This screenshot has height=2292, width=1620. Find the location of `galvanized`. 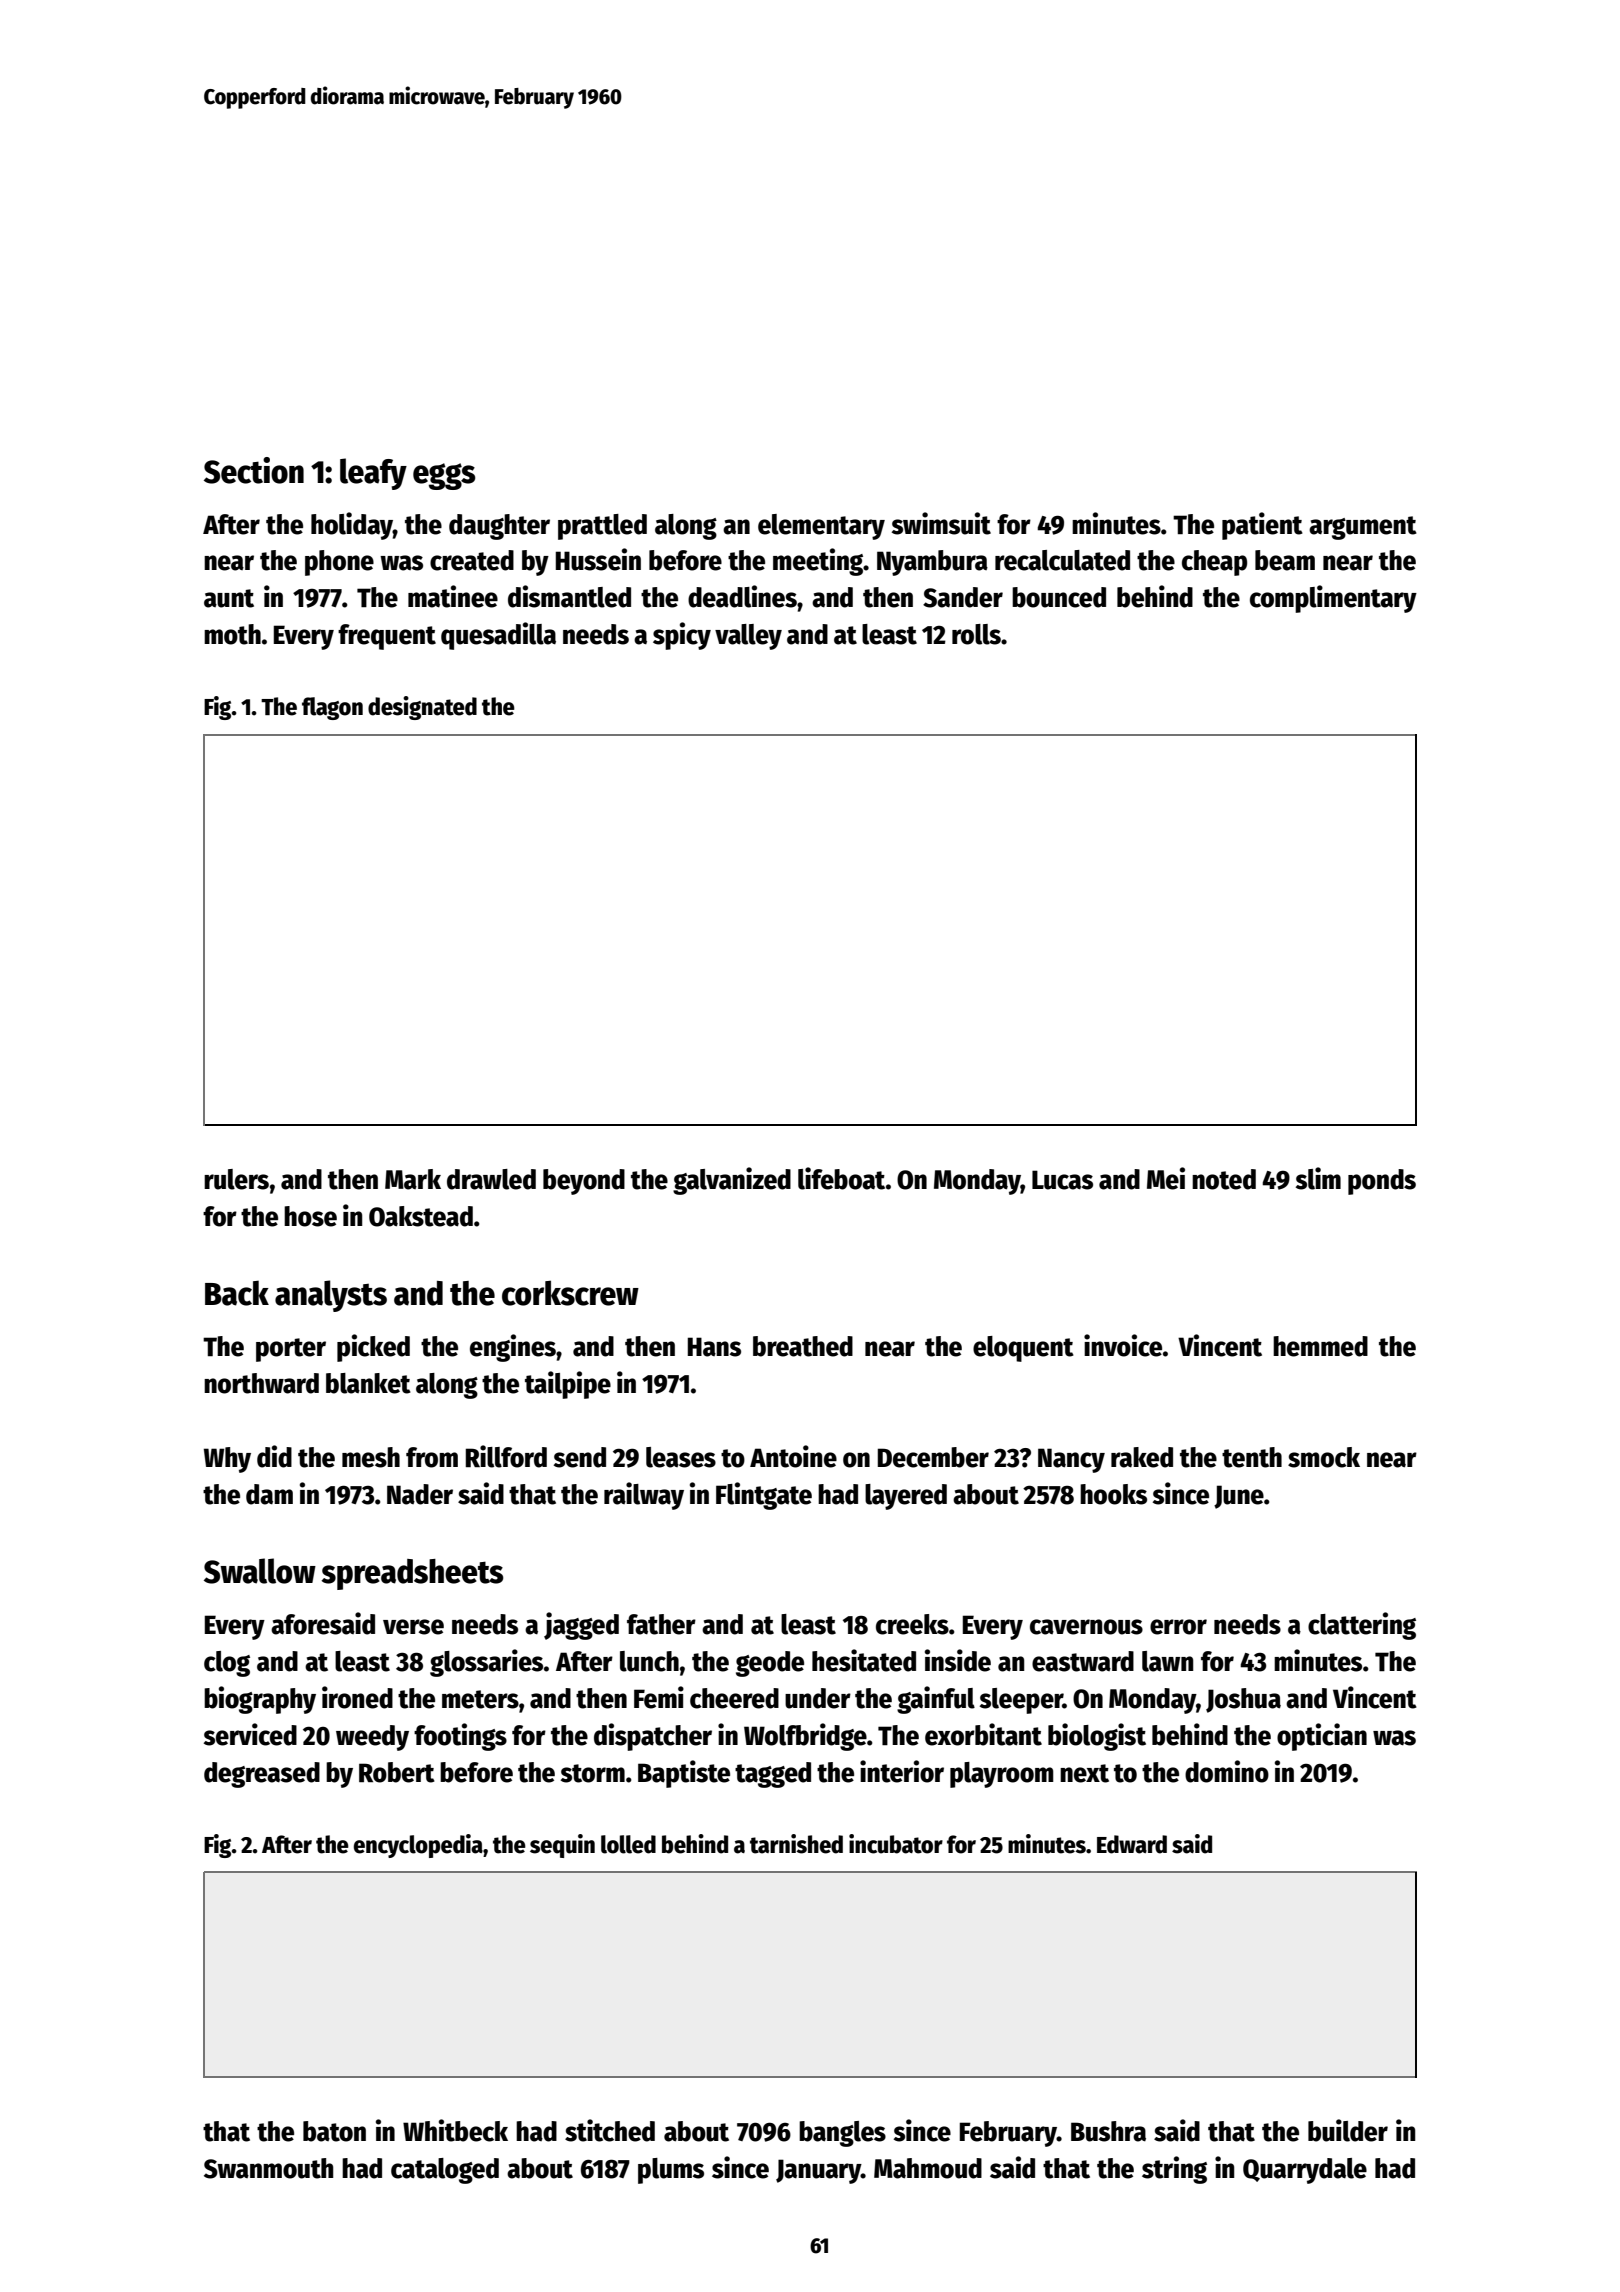

galvanized is located at coordinates (732, 1181).
